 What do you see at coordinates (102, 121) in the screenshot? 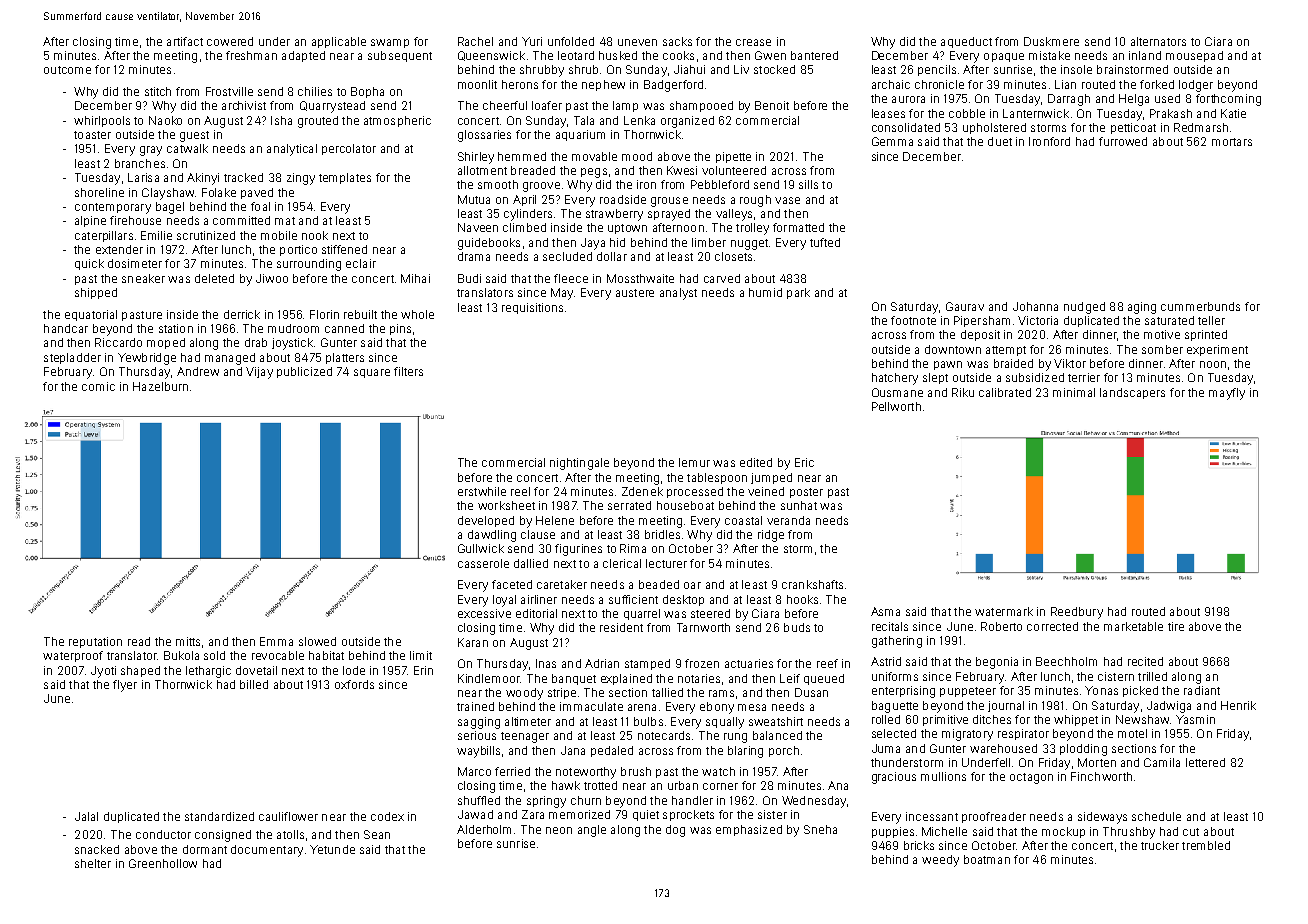
I see `whirlpools` at bounding box center [102, 121].
